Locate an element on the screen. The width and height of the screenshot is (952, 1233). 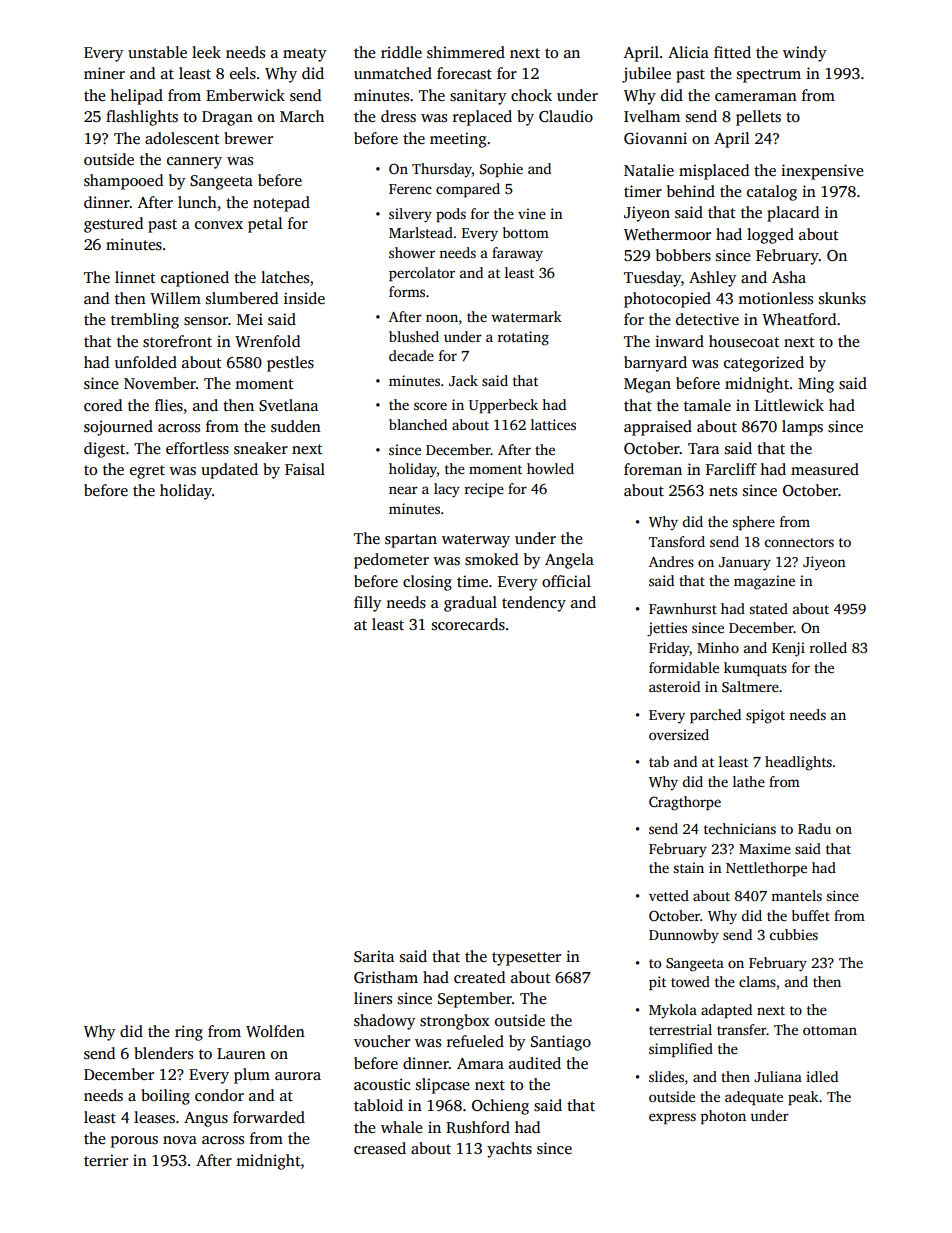
updated is located at coordinates (229, 471).
